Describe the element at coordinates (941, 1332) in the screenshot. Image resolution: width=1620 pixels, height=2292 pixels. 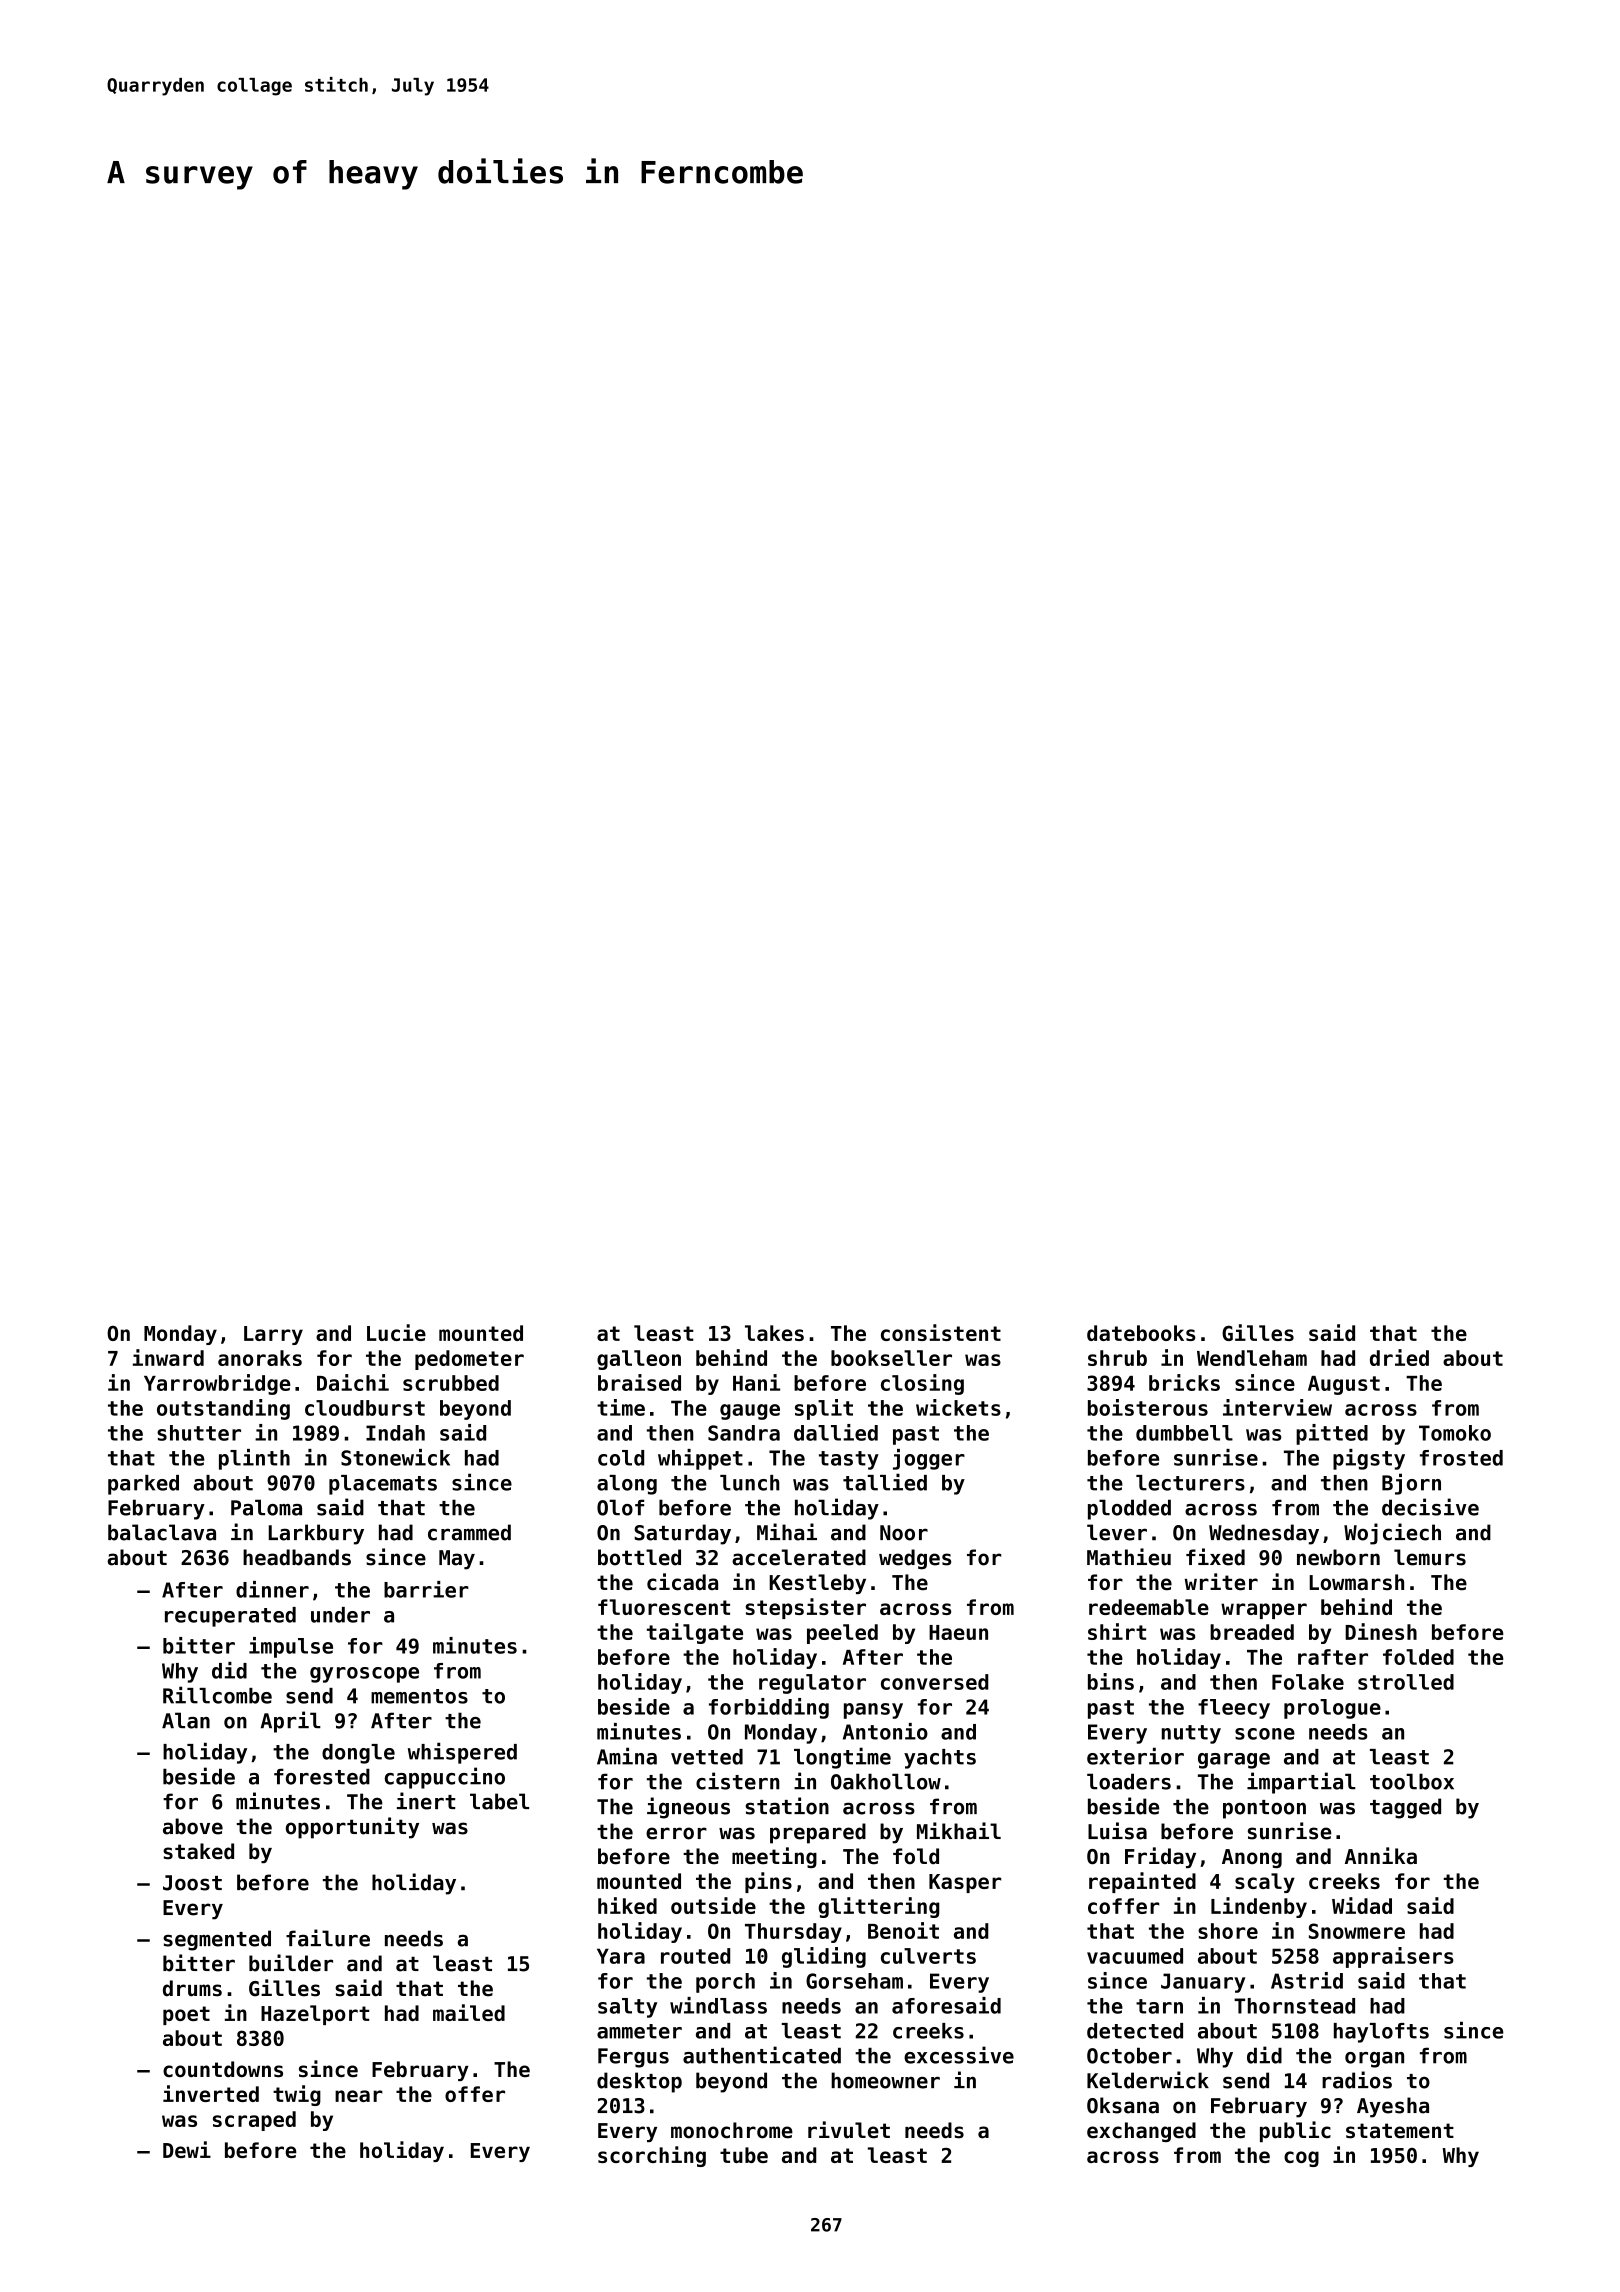
I see `consistent` at that location.
